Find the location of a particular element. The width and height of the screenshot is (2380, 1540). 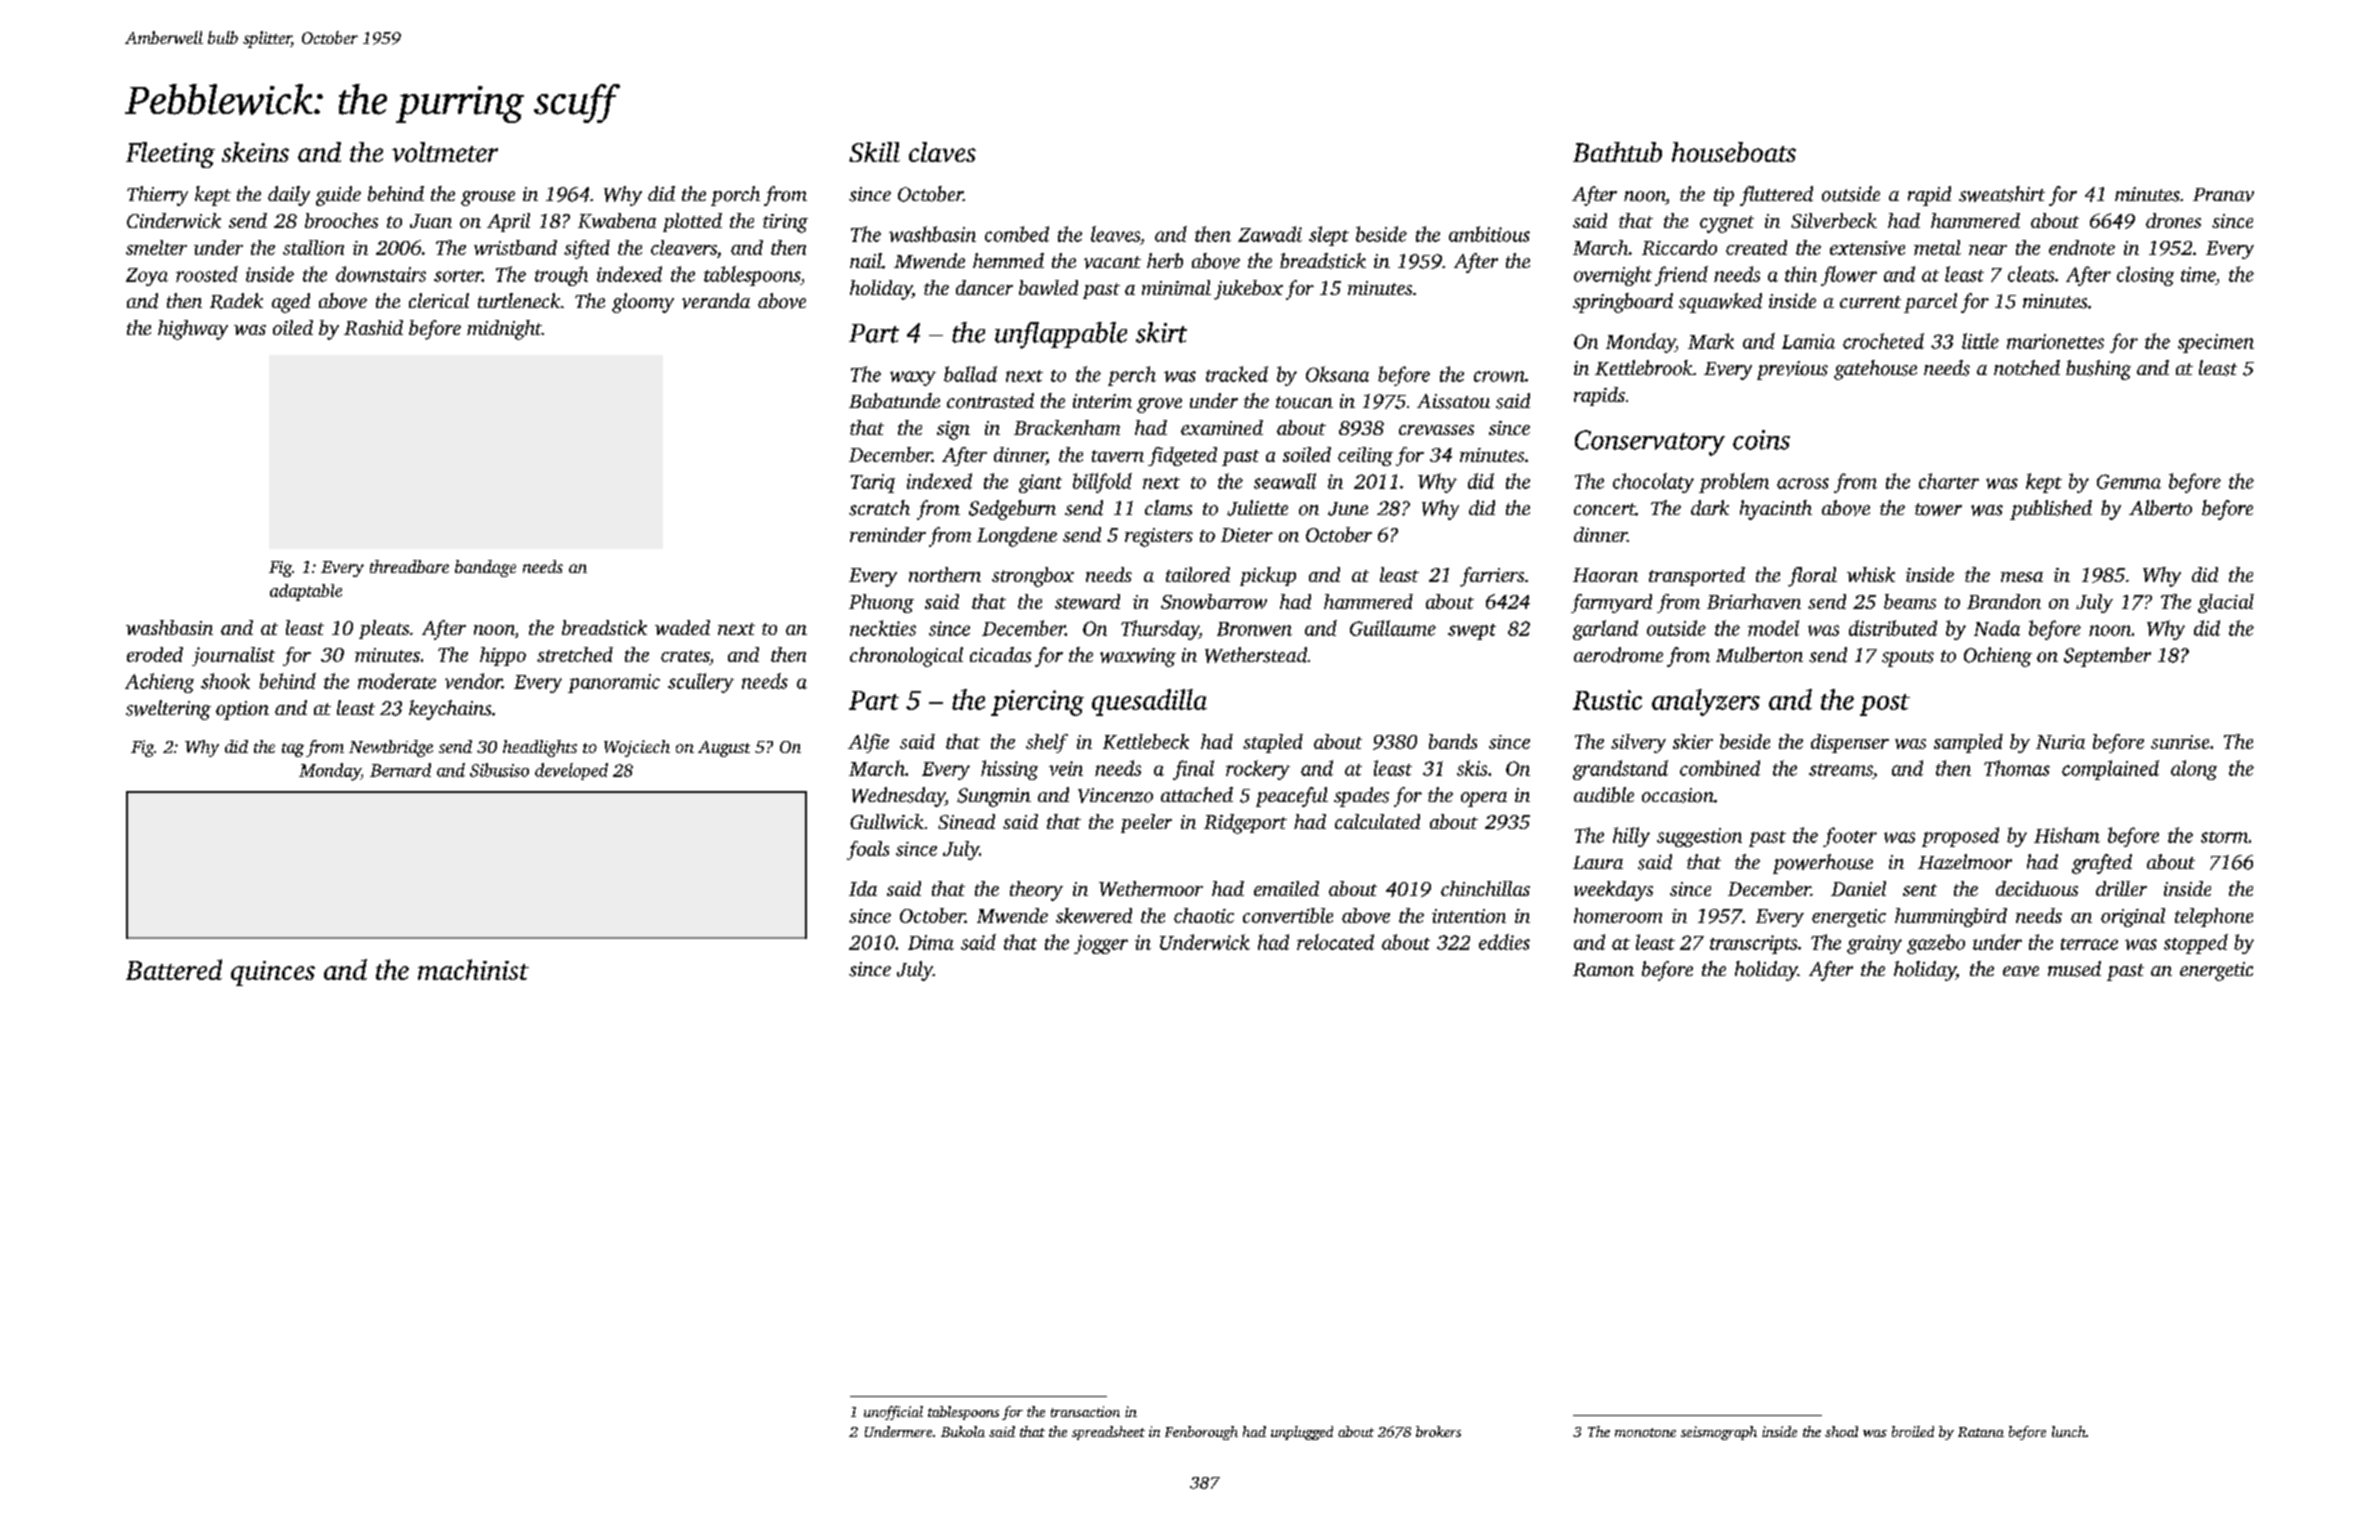

brokers is located at coordinates (1438, 1431).
